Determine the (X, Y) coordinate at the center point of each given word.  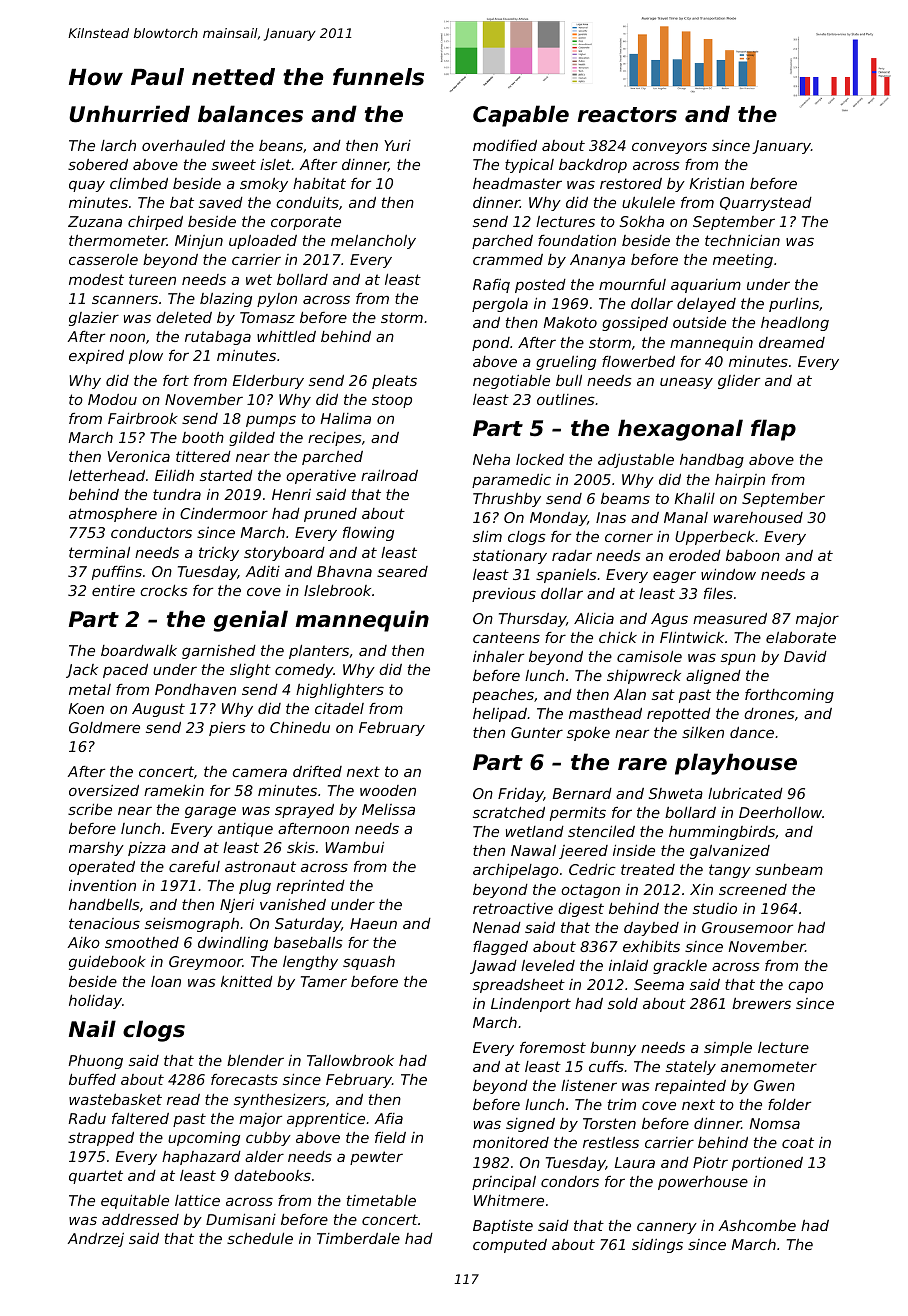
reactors (627, 115)
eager (674, 577)
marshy (96, 849)
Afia (389, 1118)
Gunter (537, 732)
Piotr (710, 1162)
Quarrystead (766, 204)
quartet (96, 1177)
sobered (98, 164)
